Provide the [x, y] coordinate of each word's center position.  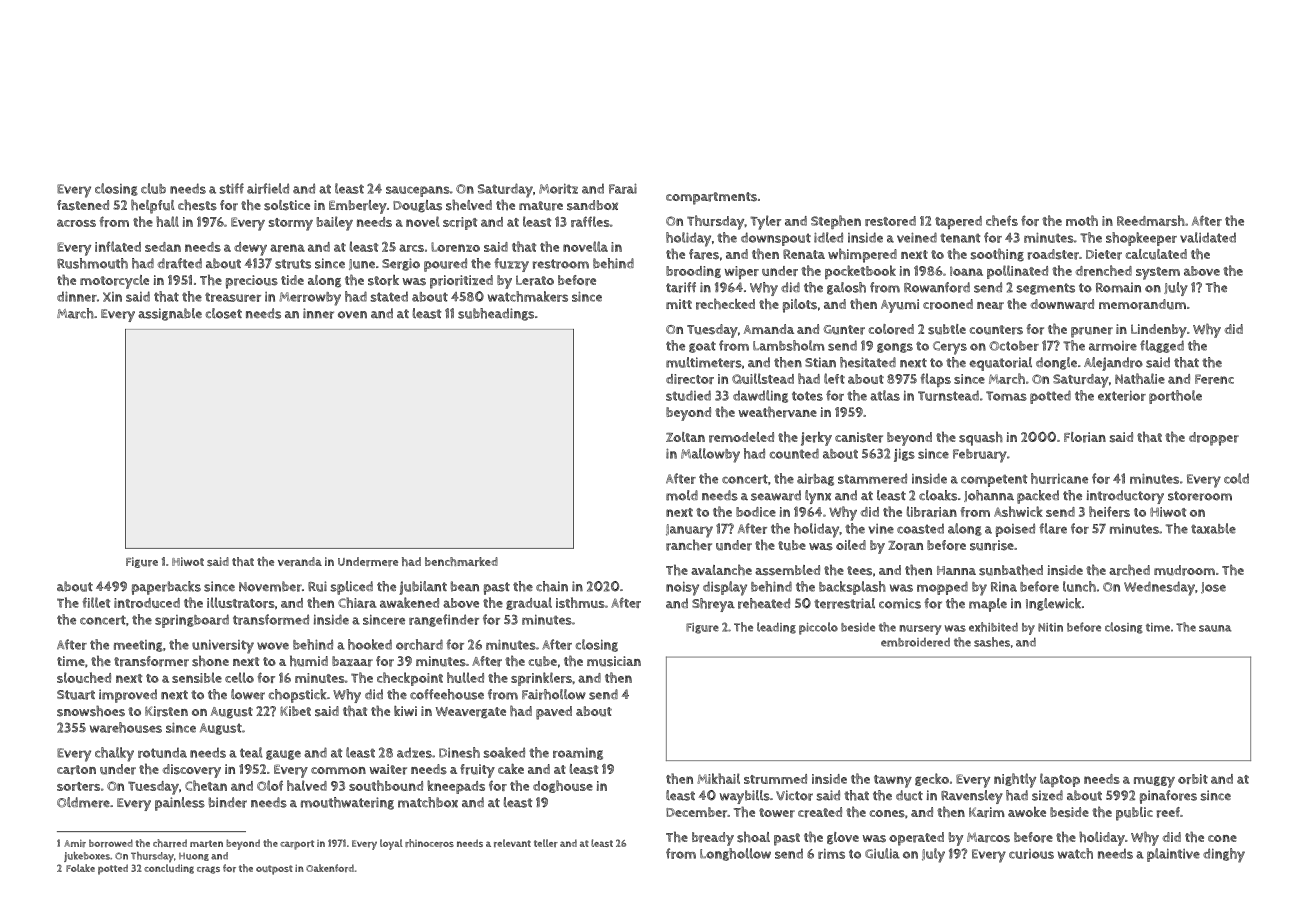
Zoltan [685, 437]
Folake [80, 868]
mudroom [1184, 570]
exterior [1122, 395]
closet [224, 313]
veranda [300, 562]
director [690, 379]
